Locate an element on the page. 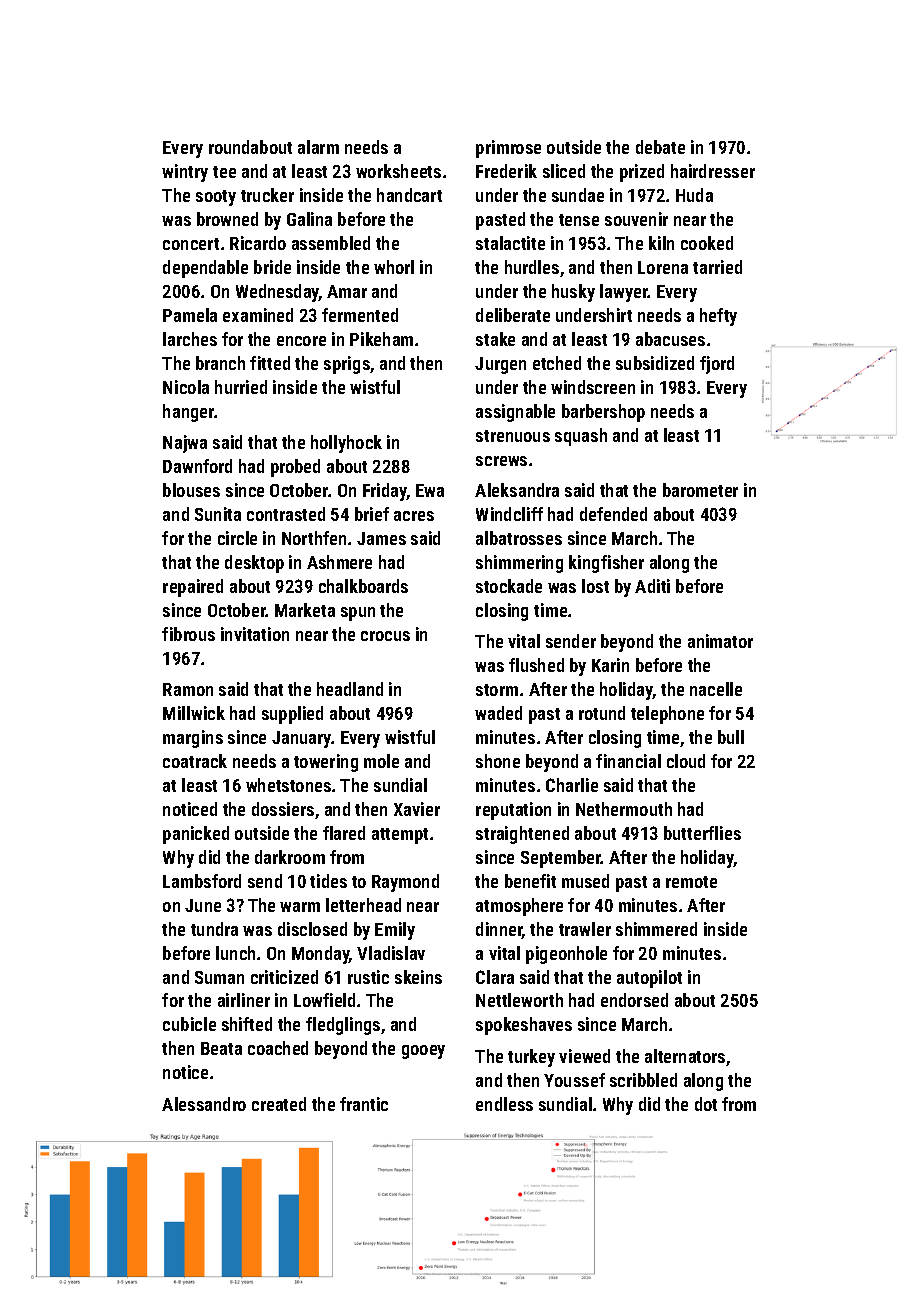 This page has width=924, height=1311. prized is located at coordinates (642, 173).
